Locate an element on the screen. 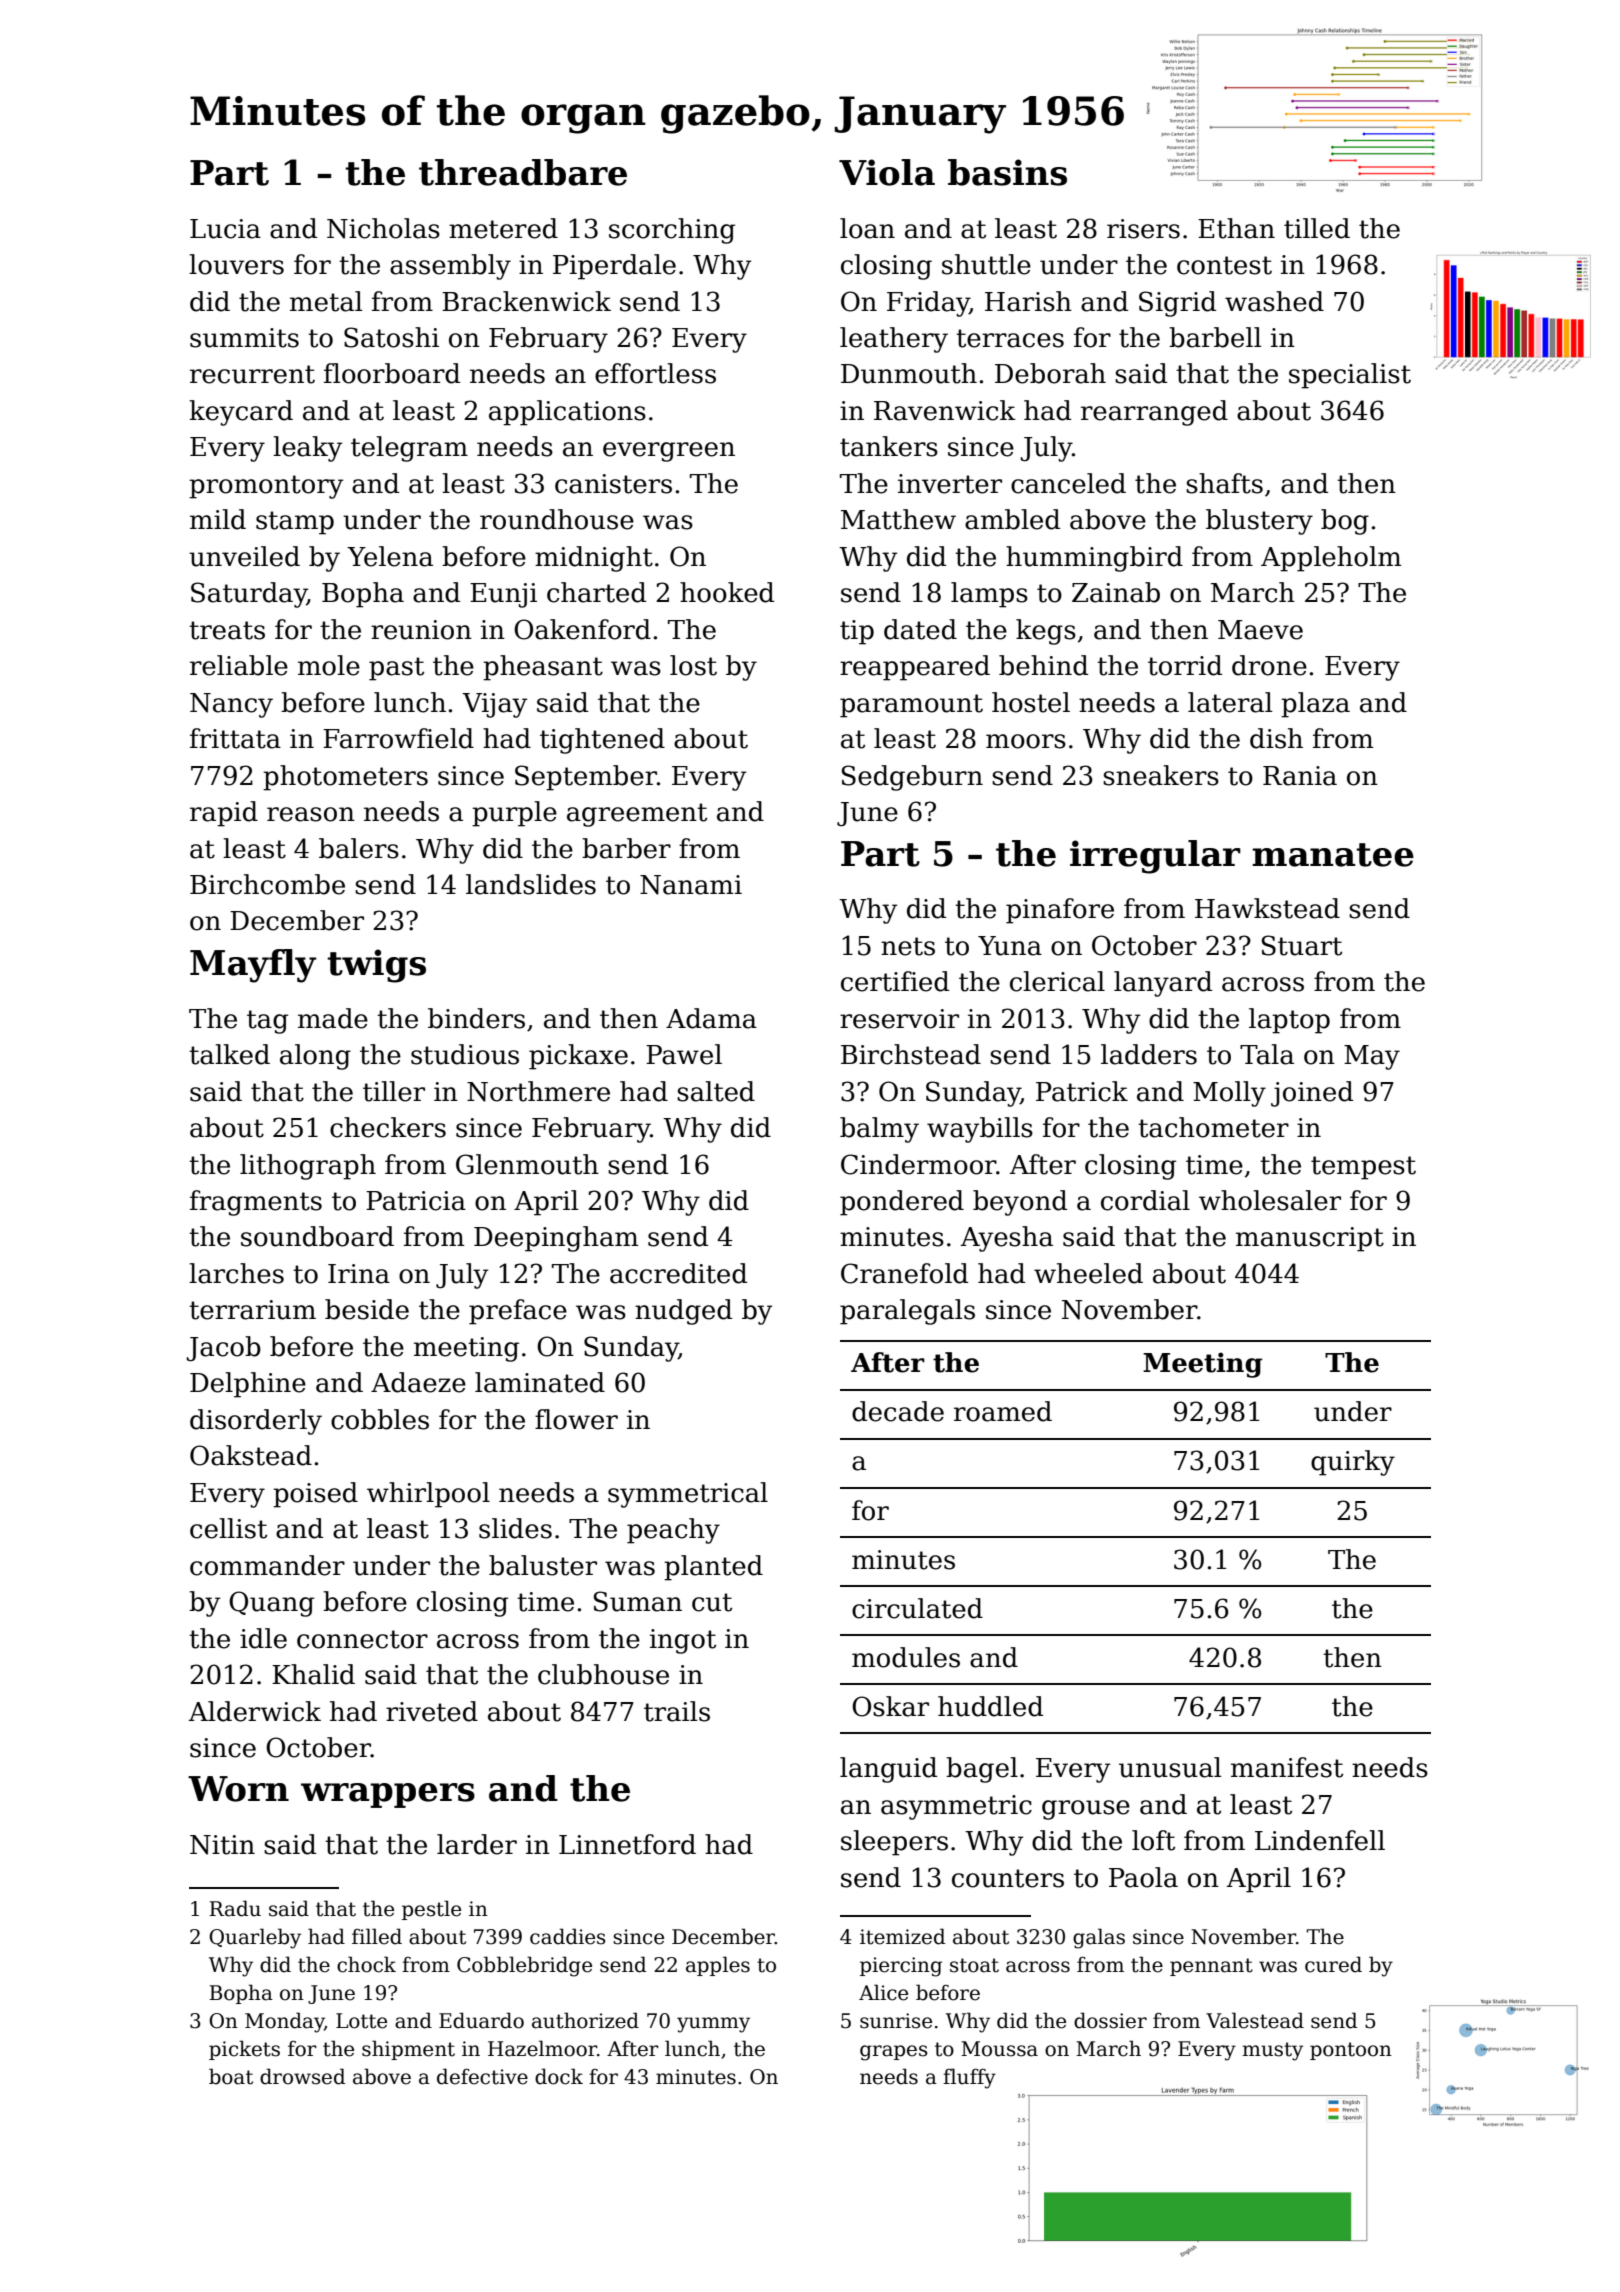 This screenshot has width=1620, height=2292. basins is located at coordinates (1007, 172).
